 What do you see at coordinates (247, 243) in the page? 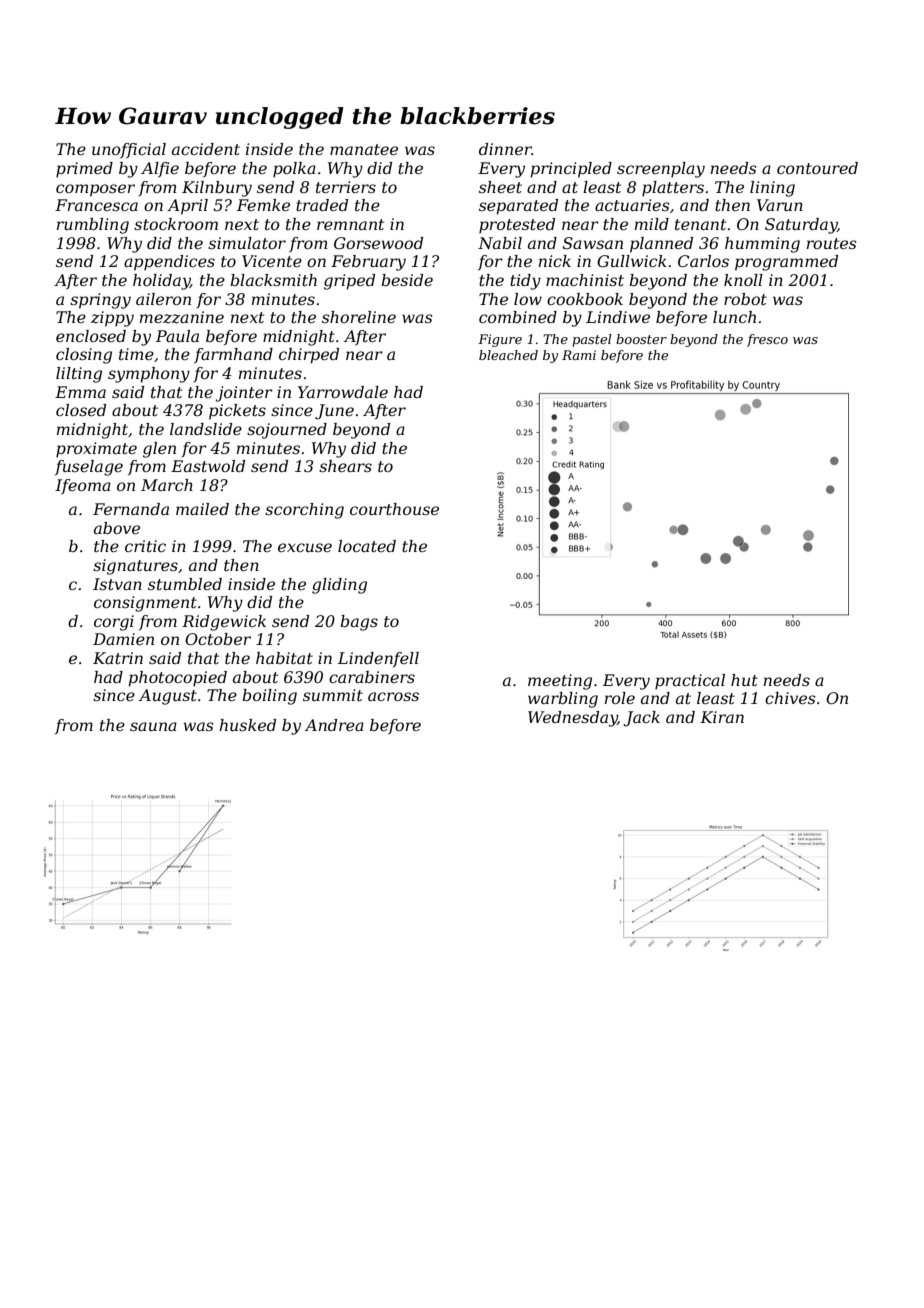
I see `simulator` at bounding box center [247, 243].
